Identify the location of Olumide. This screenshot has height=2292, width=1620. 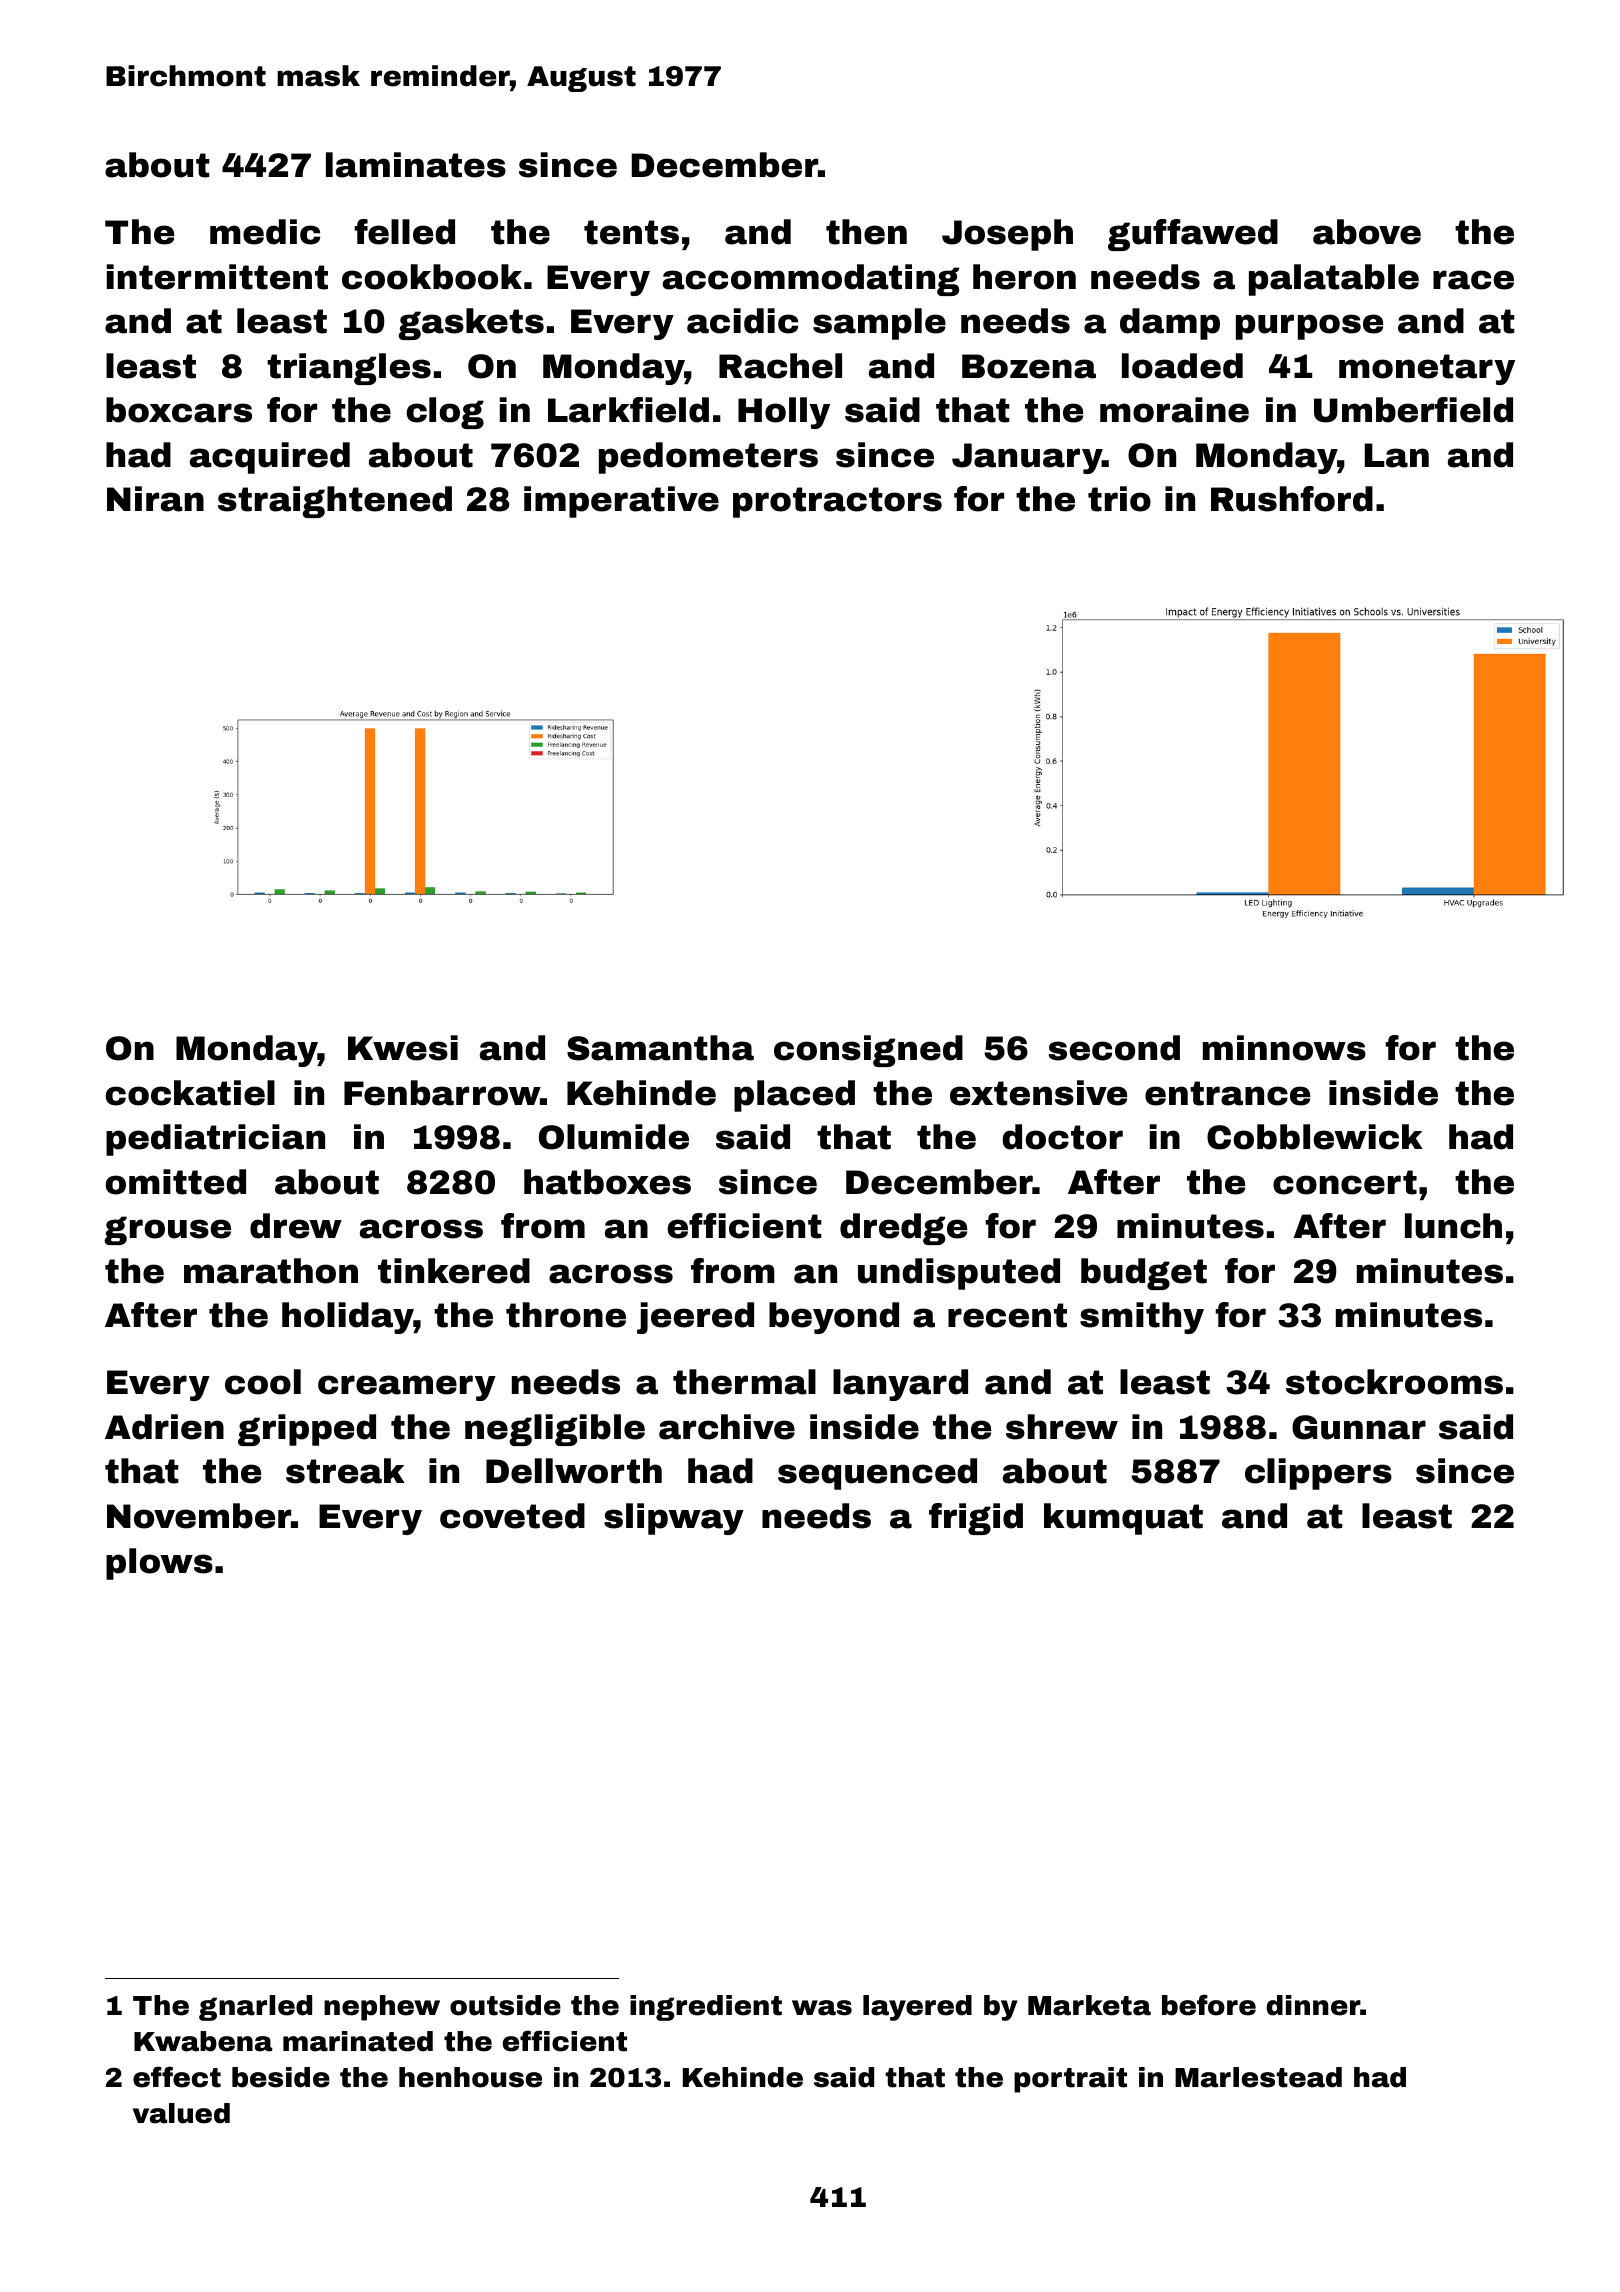
(614, 1137).
